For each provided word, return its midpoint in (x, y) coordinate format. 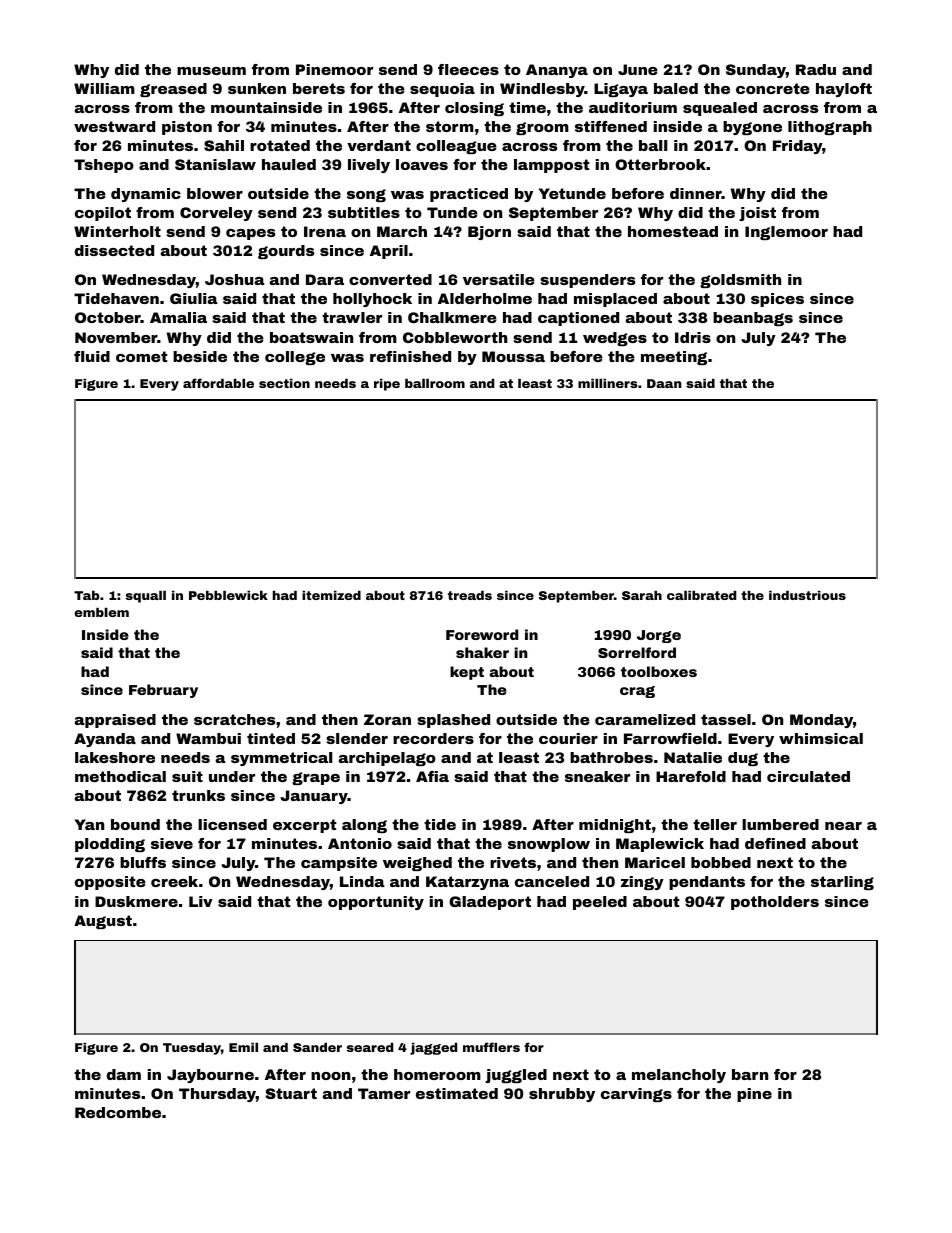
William (104, 88)
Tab (86, 595)
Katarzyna (467, 883)
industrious (807, 595)
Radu (816, 69)
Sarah (642, 595)
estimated (457, 1093)
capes (250, 234)
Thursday (217, 1095)
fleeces (468, 69)
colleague (456, 147)
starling (842, 883)
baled (676, 88)
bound (135, 824)
